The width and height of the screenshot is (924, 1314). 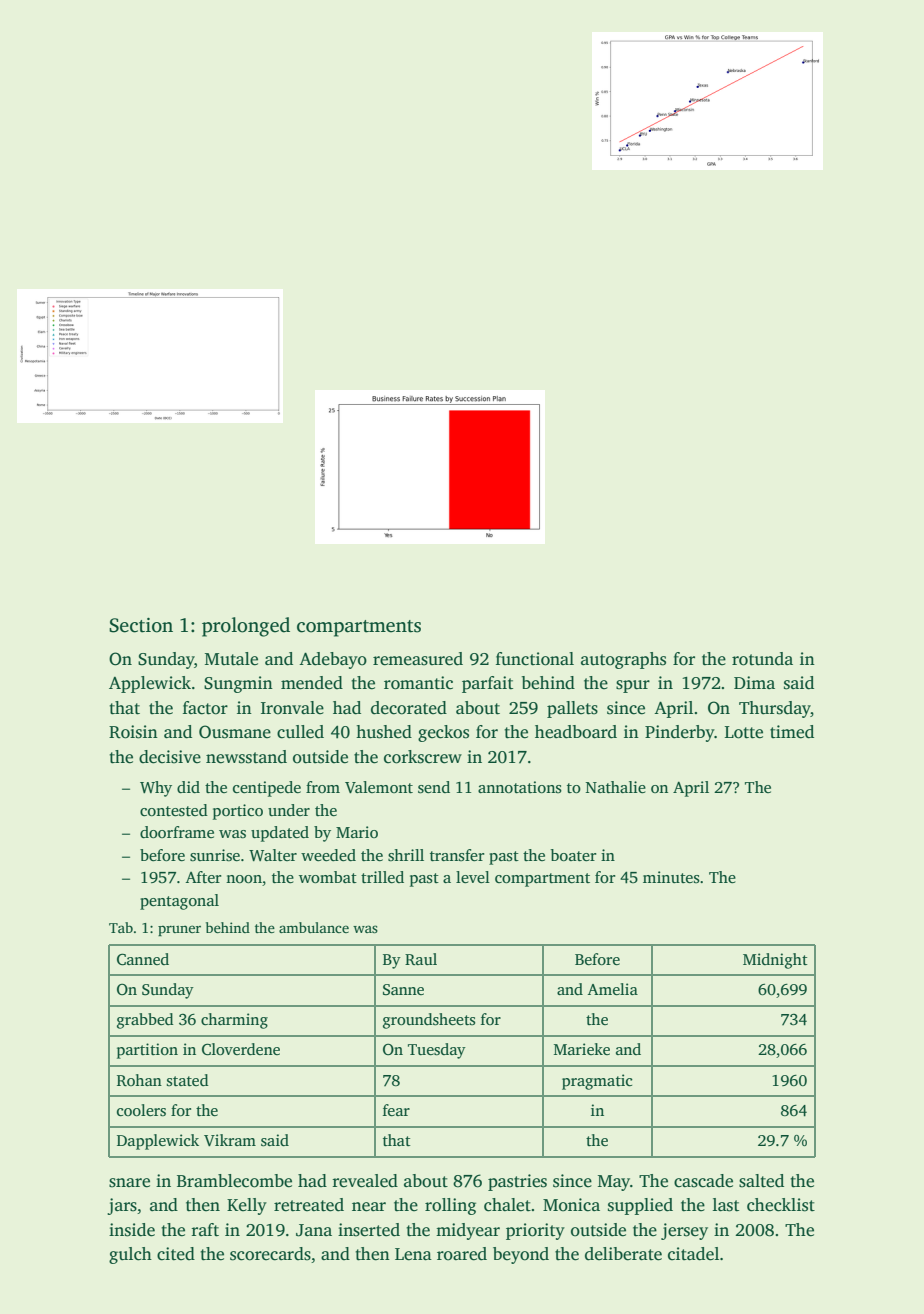 What do you see at coordinates (429, 1021) in the screenshot?
I see `groundsheets` at bounding box center [429, 1021].
